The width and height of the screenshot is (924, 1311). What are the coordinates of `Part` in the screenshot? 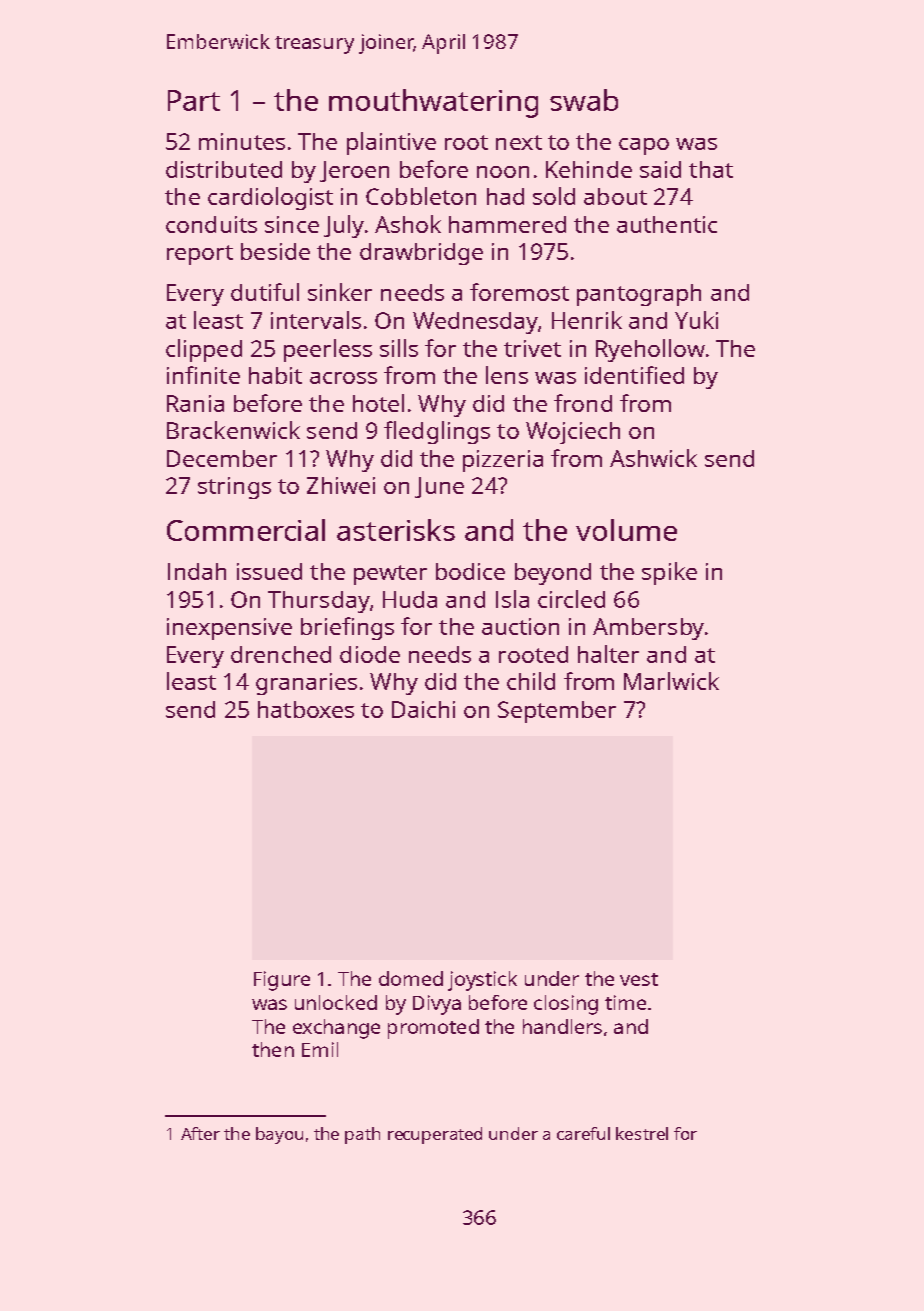 It's located at (194, 100).
